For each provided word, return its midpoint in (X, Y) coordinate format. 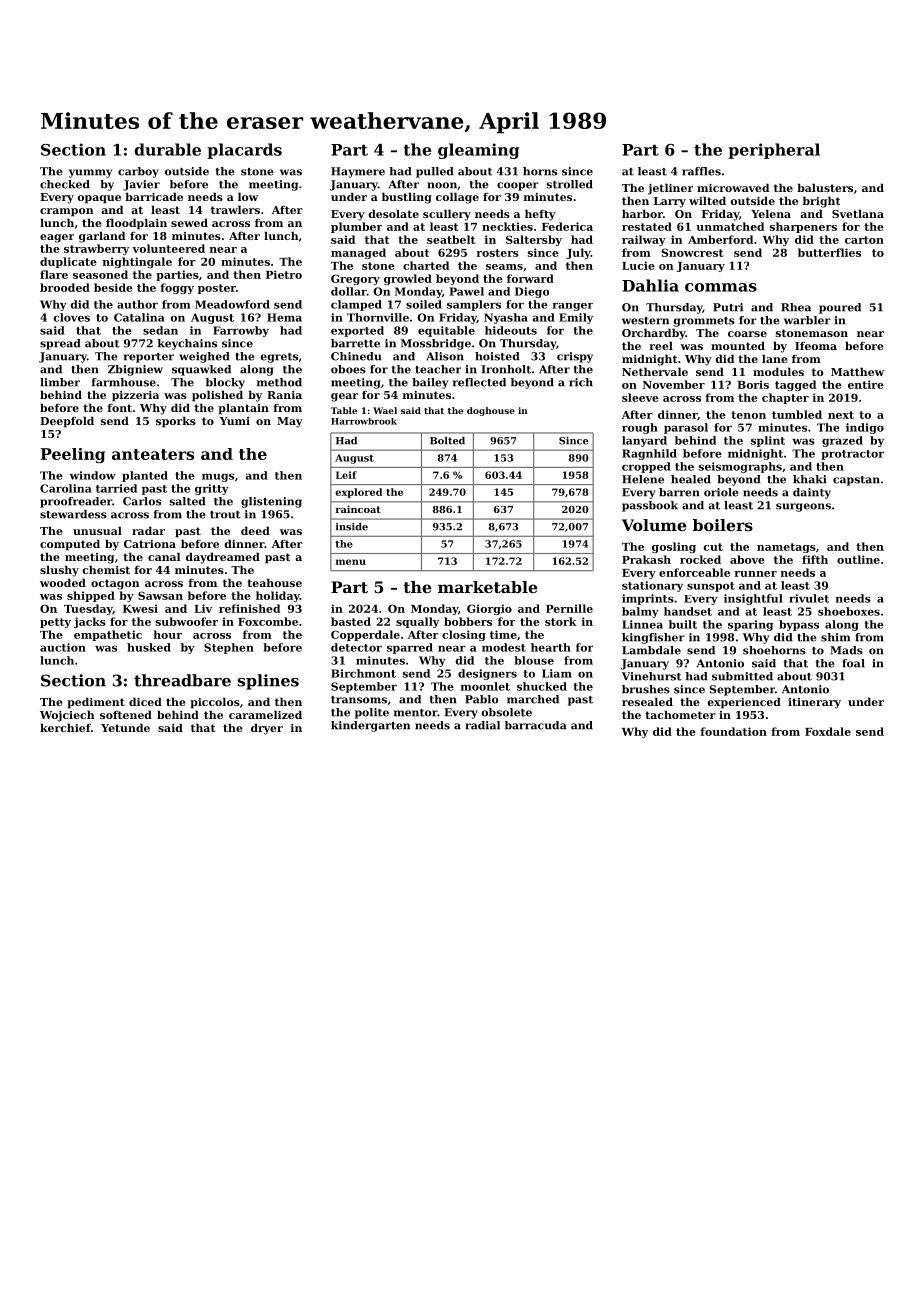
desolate (394, 213)
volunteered (168, 248)
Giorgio (489, 609)
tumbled (797, 414)
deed (255, 530)
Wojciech (67, 716)
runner (755, 574)
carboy (138, 172)
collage (457, 198)
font (119, 408)
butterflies (829, 252)
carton (864, 240)
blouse (534, 660)
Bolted (447, 441)
